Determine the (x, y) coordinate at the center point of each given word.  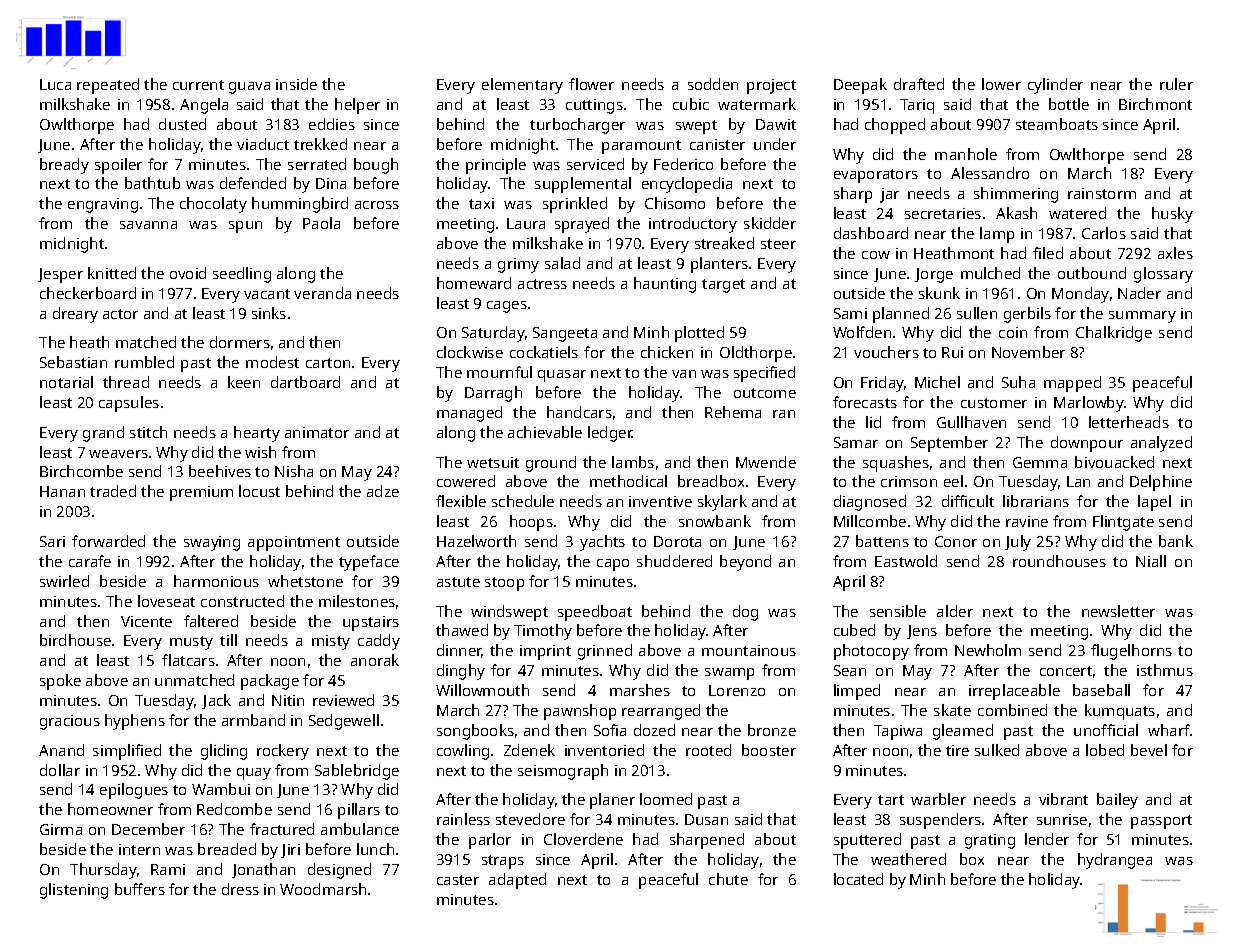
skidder (770, 223)
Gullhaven (971, 422)
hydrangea (1115, 861)
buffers (140, 889)
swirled (64, 581)
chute (728, 879)
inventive (660, 501)
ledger (610, 434)
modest (272, 362)
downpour (1087, 444)
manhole (966, 154)
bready (64, 166)
